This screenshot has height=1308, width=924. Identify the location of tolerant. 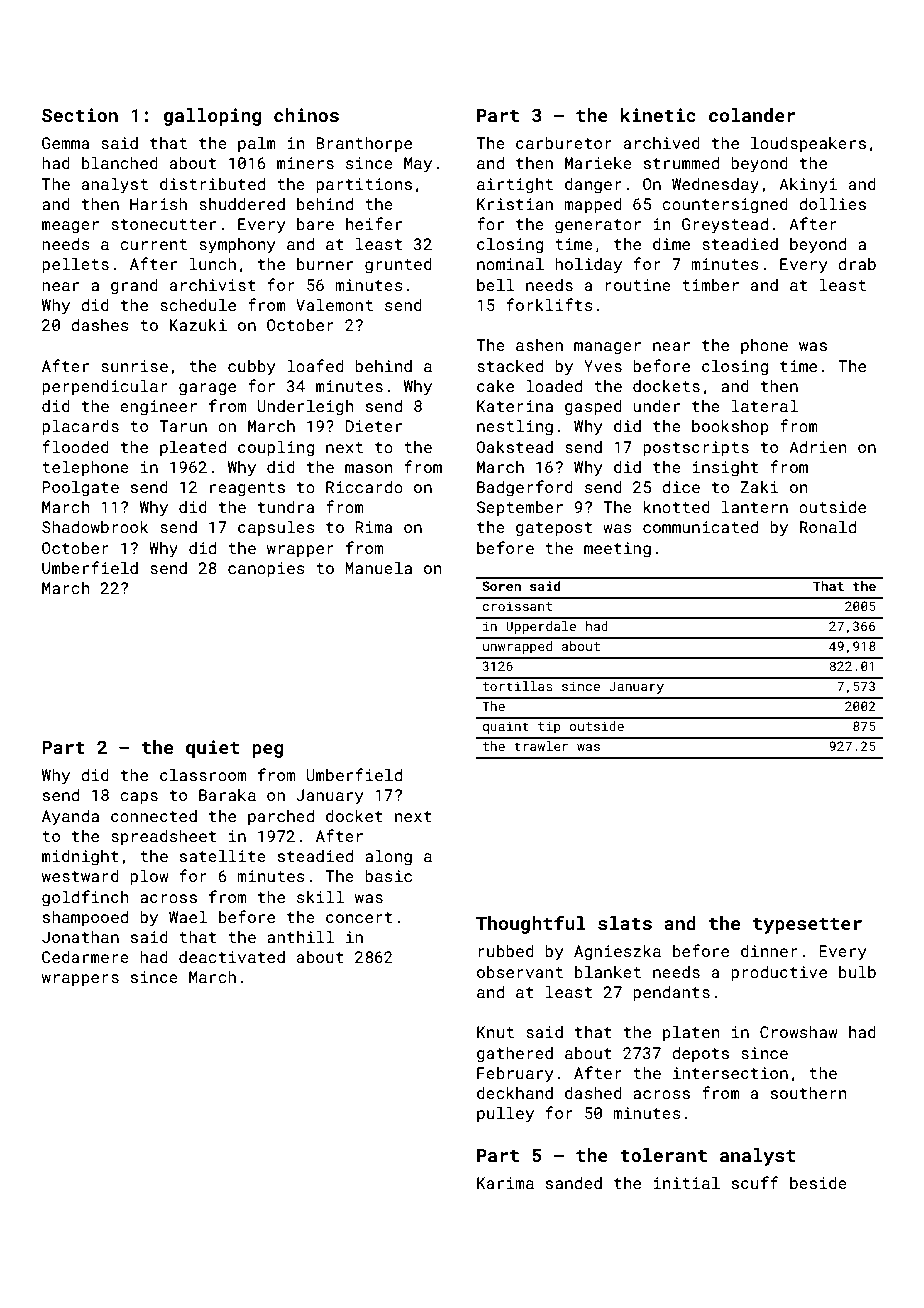
(663, 1155).
